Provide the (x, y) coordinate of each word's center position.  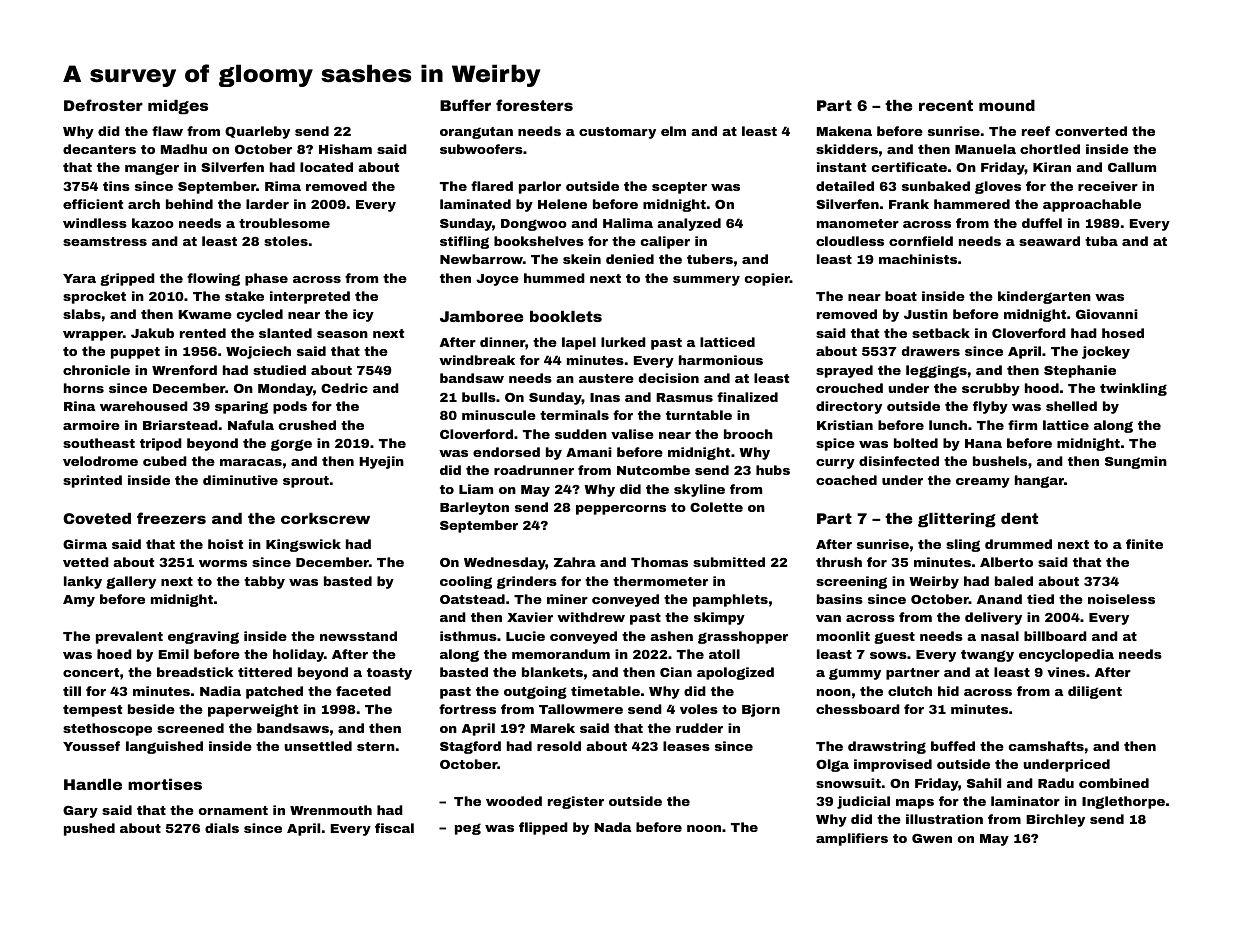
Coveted (97, 518)
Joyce (497, 280)
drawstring (887, 747)
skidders (847, 149)
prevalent (129, 637)
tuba (1101, 241)
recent (946, 105)
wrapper (93, 336)
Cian (676, 672)
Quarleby (257, 132)
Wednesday (505, 563)
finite (1144, 544)
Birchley (1055, 820)
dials (222, 828)
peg (468, 829)
